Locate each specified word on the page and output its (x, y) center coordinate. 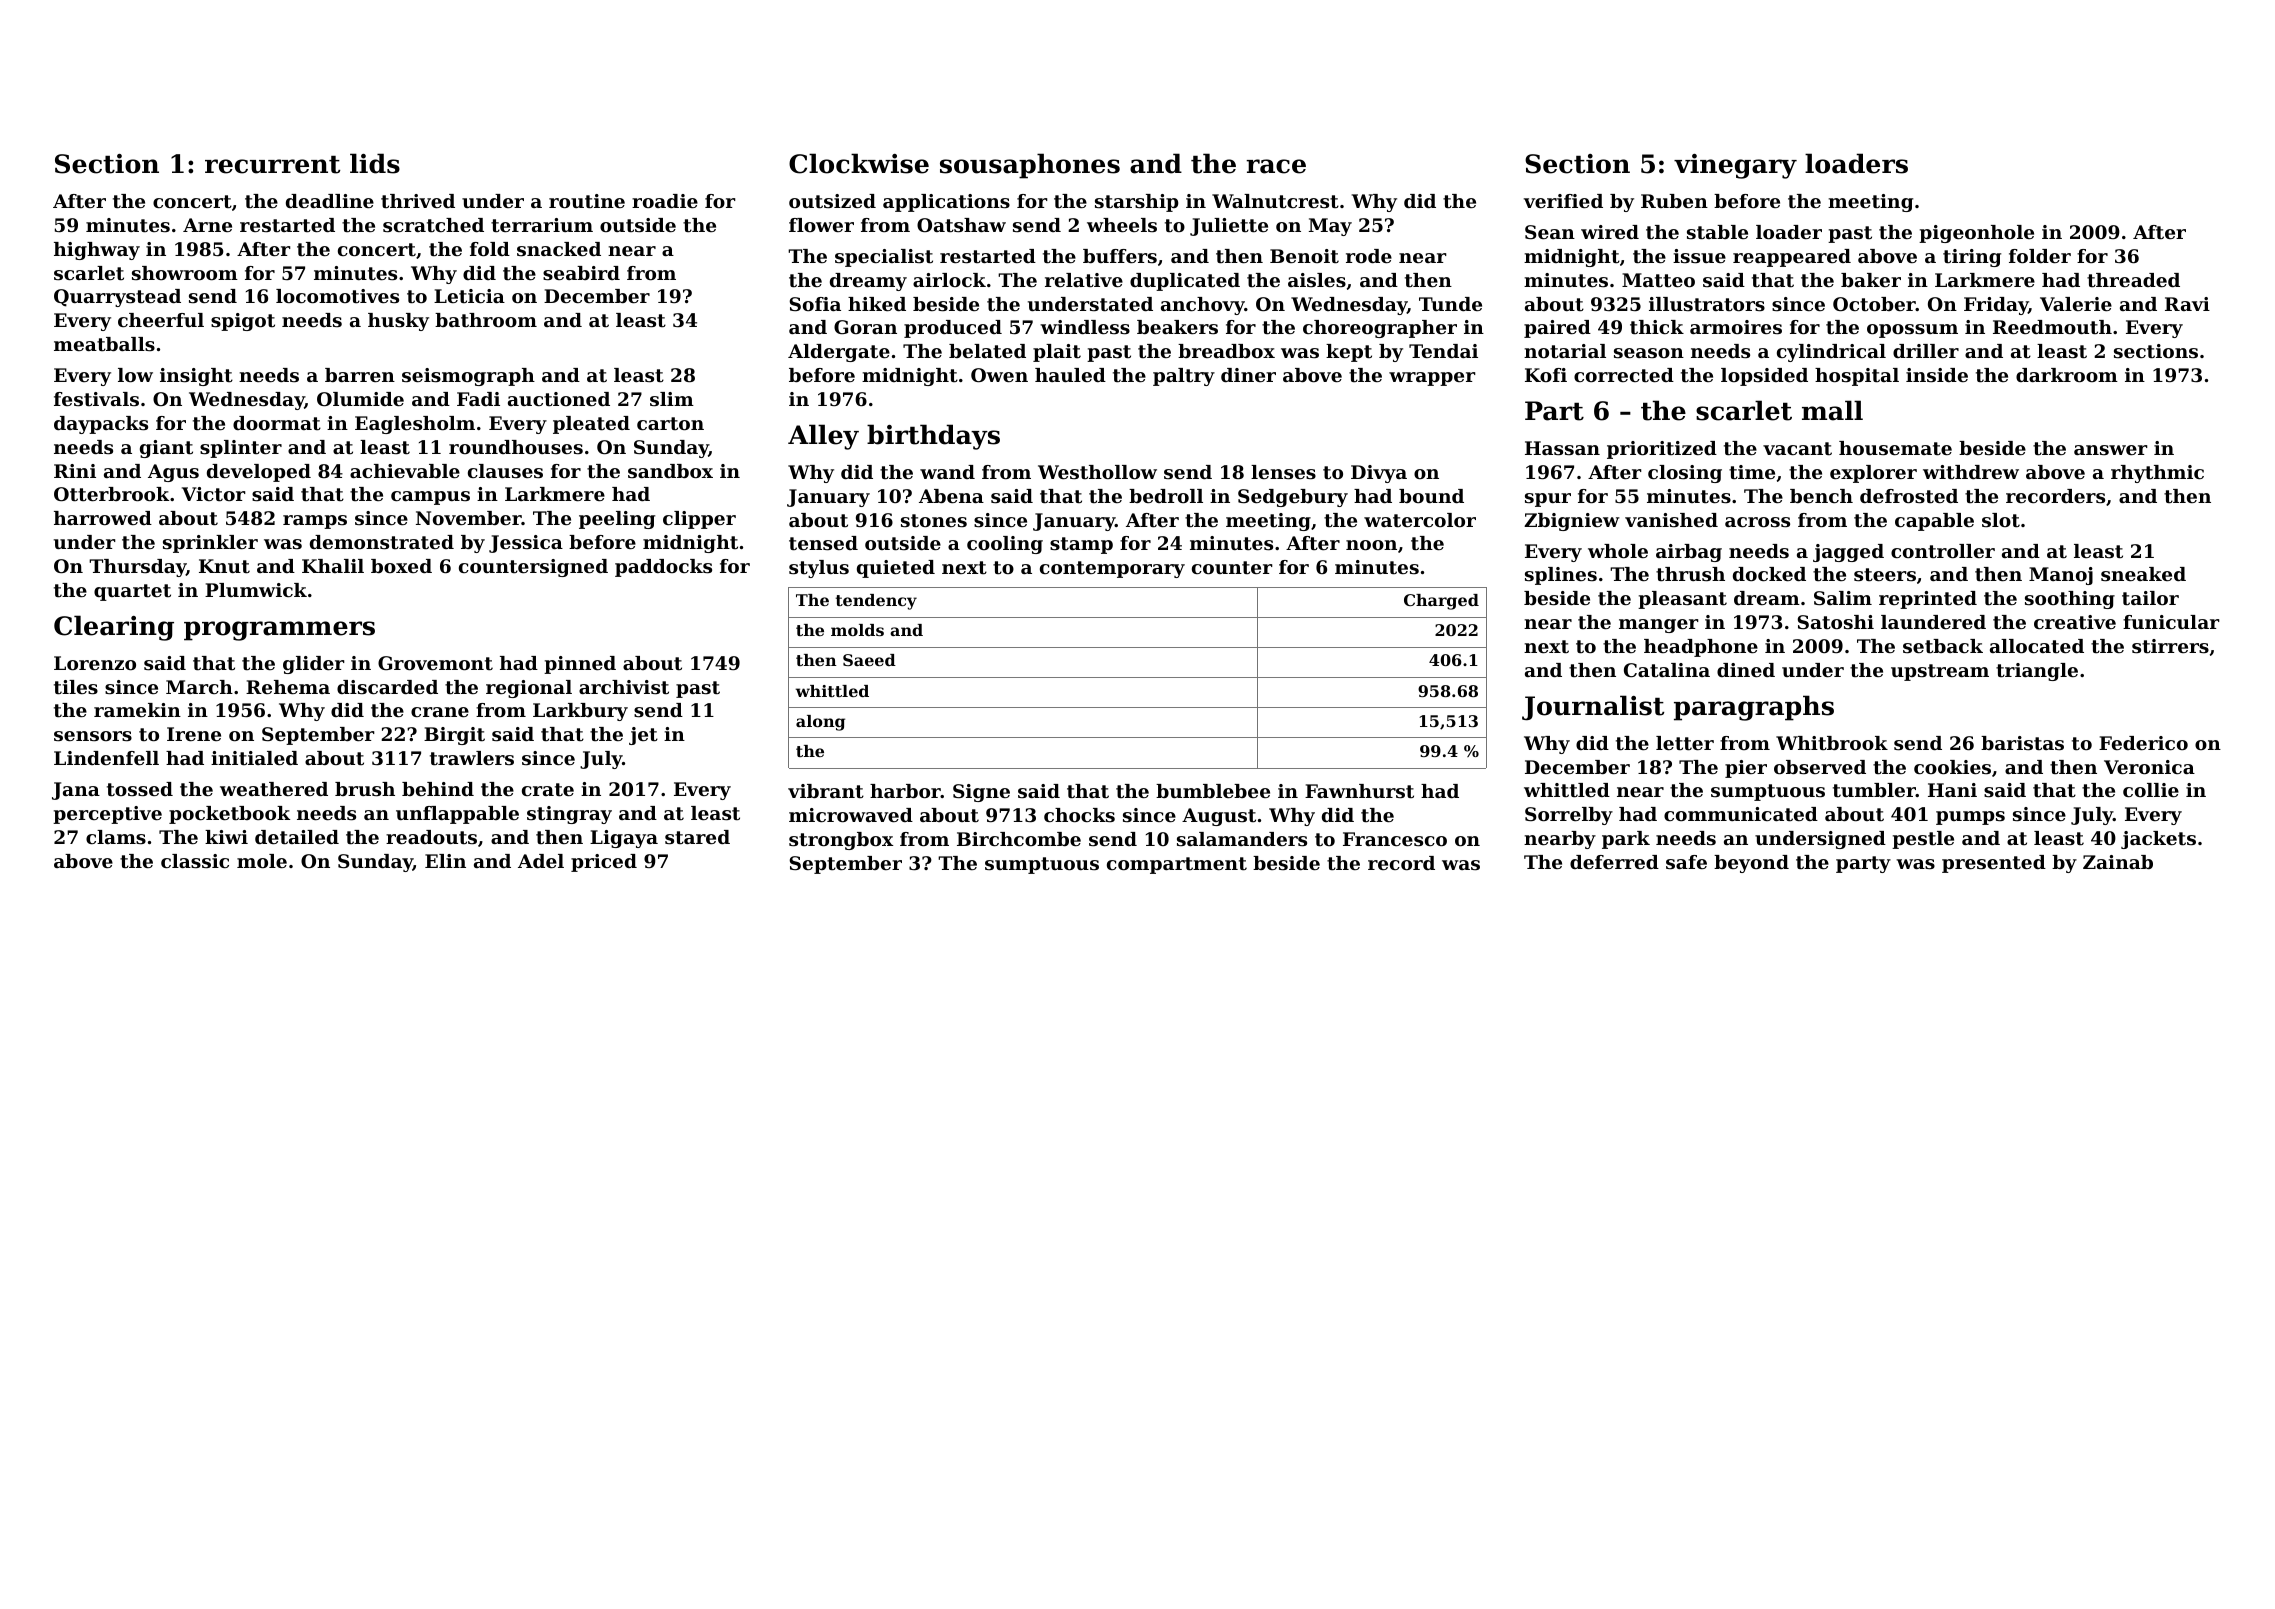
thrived (418, 201)
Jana (76, 791)
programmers (279, 631)
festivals (96, 399)
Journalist (1593, 708)
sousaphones (1030, 166)
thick (1657, 327)
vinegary (1735, 166)
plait (1057, 353)
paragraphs (1754, 708)
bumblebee (1213, 791)
